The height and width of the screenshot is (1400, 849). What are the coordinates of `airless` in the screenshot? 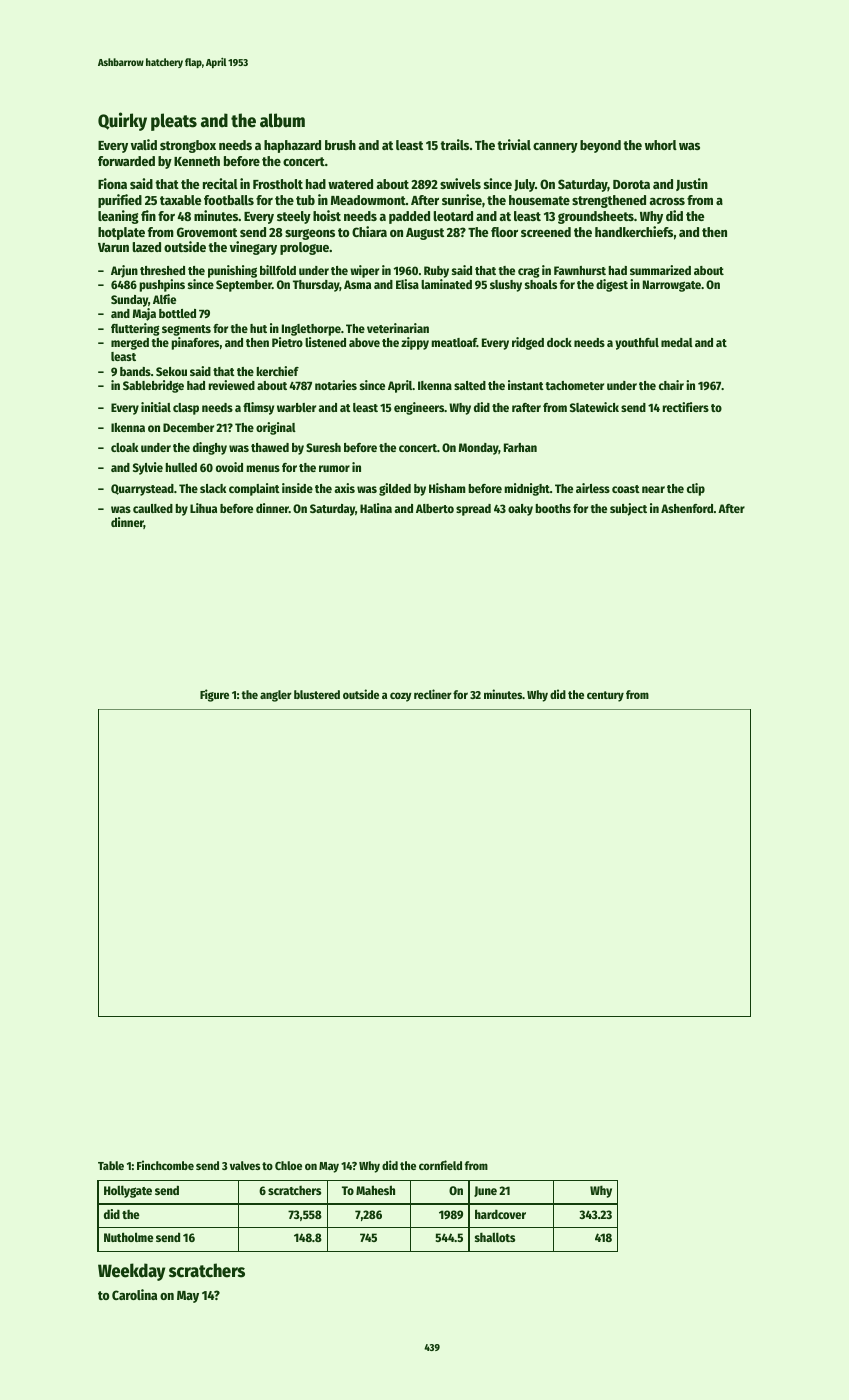 It's located at (593, 488).
